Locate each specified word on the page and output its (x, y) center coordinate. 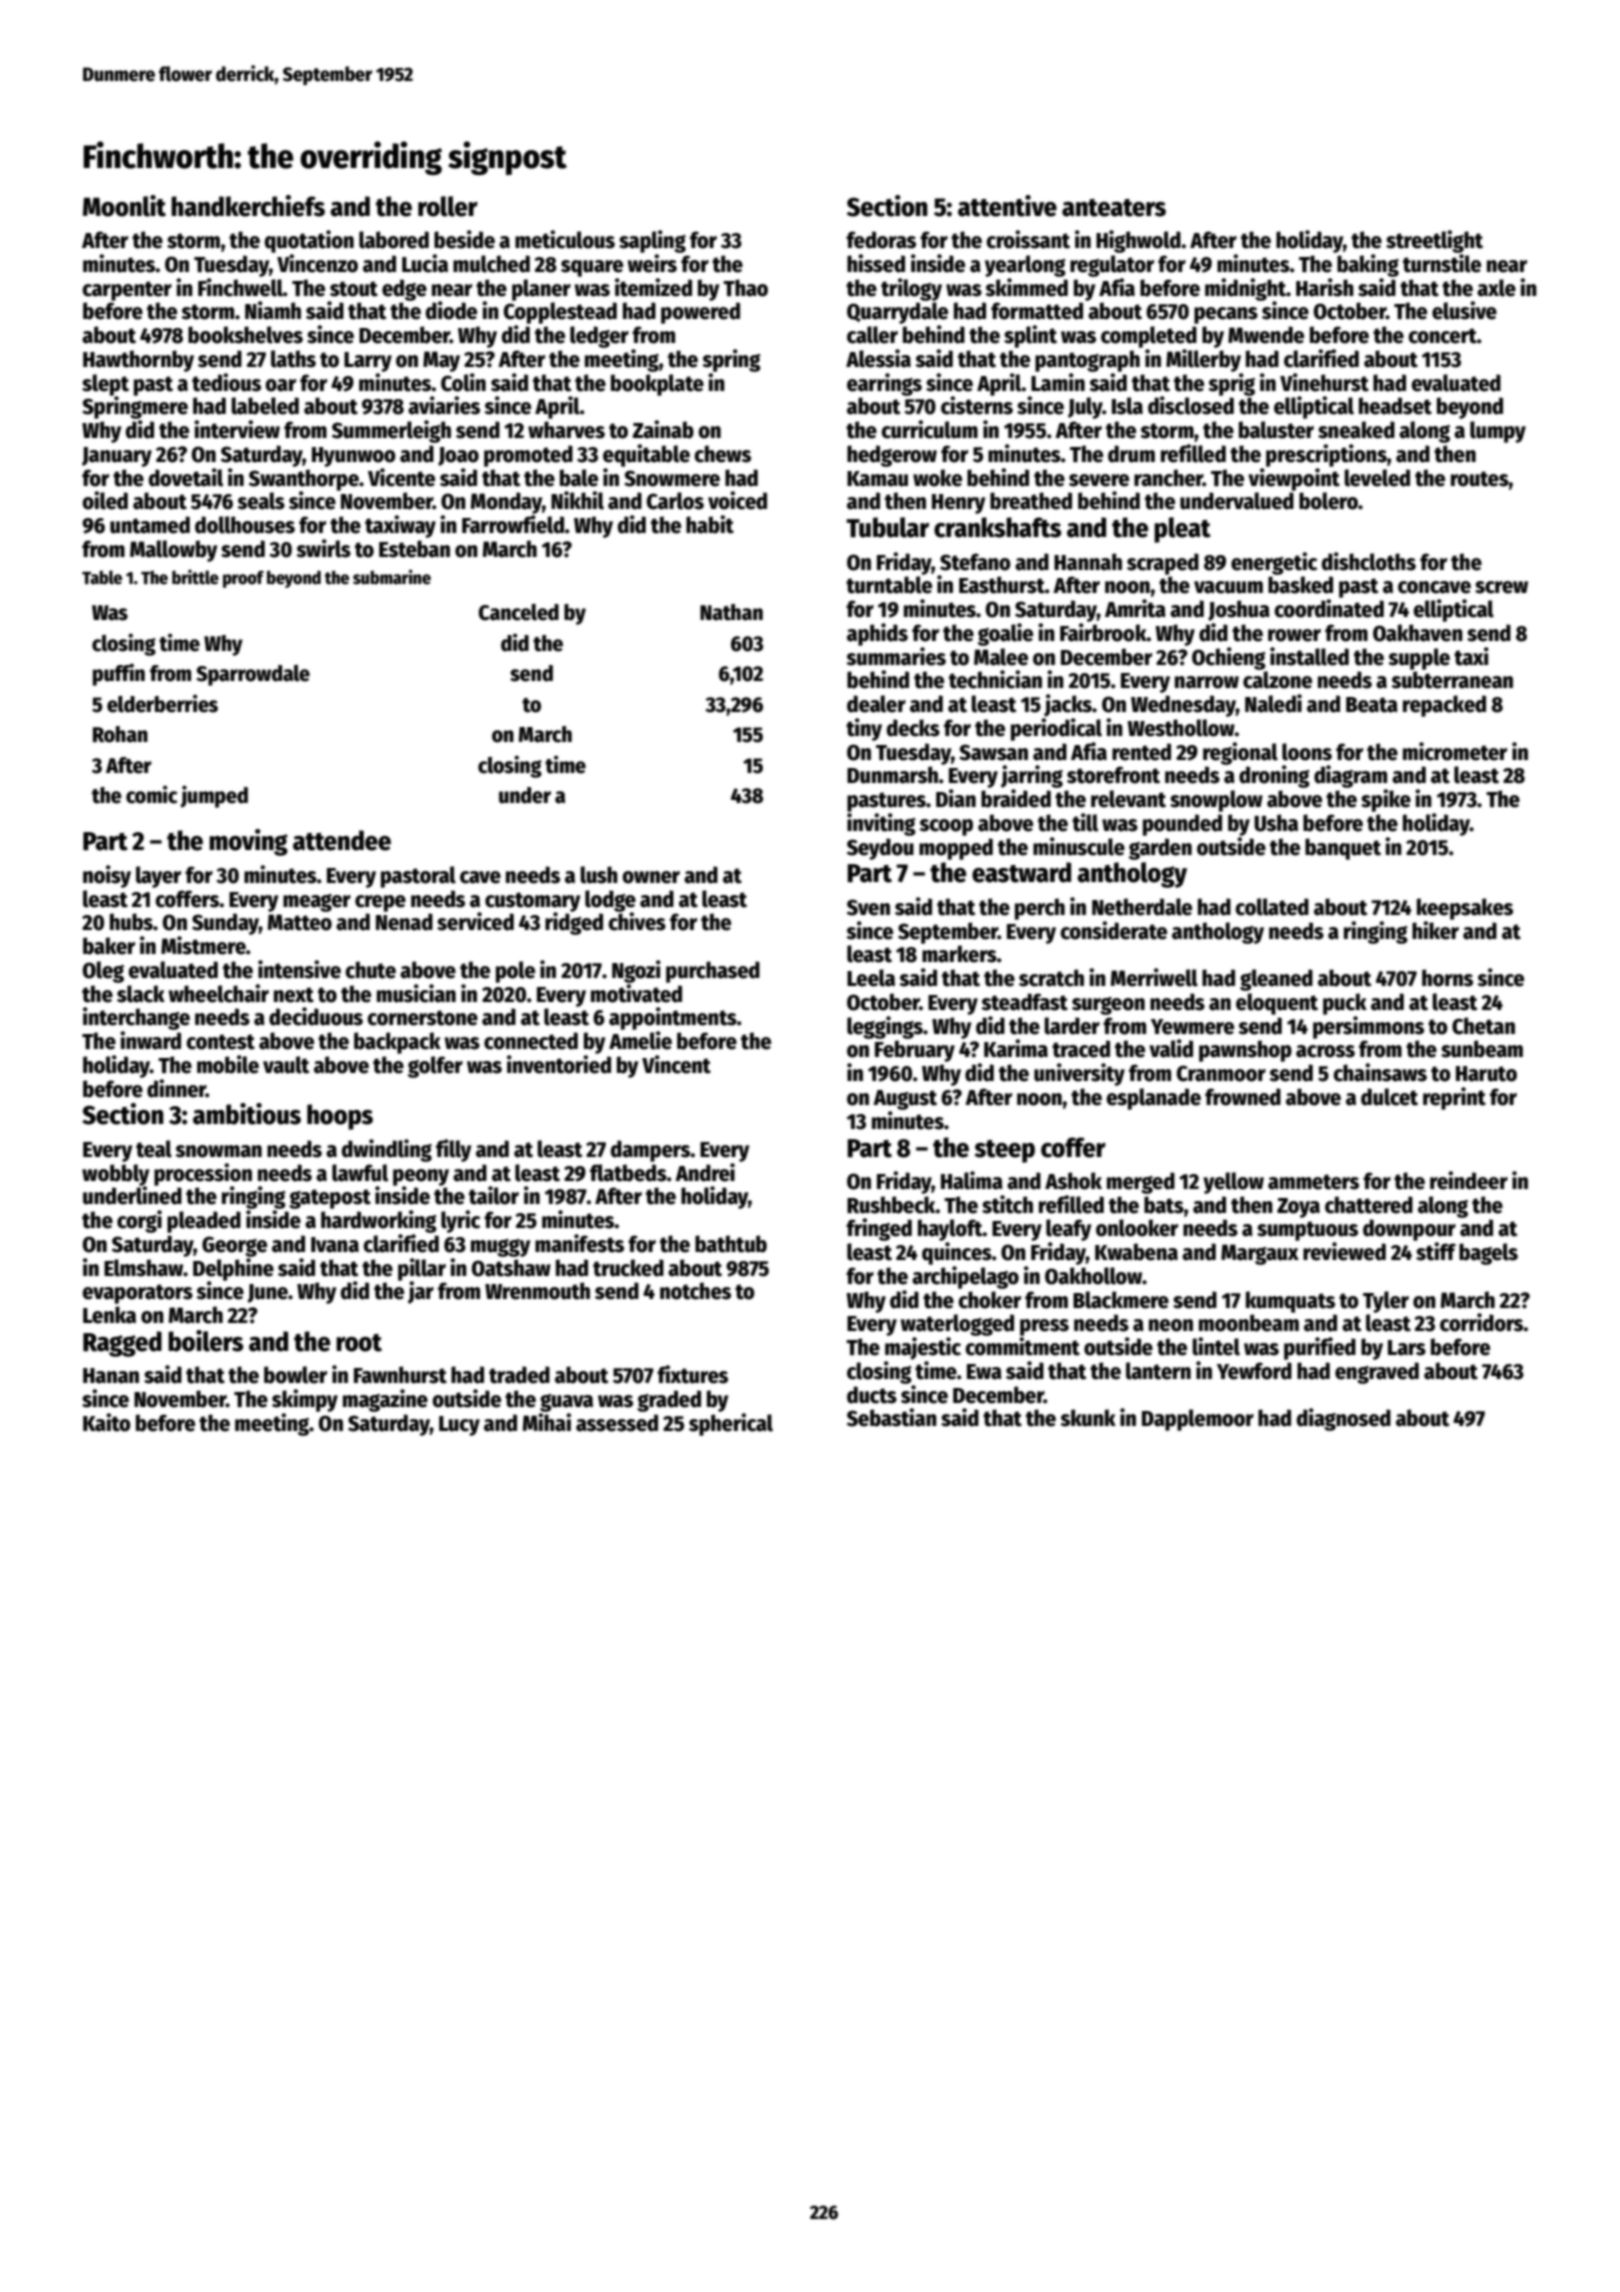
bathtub (731, 1244)
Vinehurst (1324, 382)
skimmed (1026, 287)
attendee (342, 840)
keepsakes (1465, 909)
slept (105, 385)
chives (637, 921)
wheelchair (219, 993)
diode (451, 310)
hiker (1435, 930)
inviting (881, 824)
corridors (1482, 1322)
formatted (1037, 311)
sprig (1231, 384)
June (267, 1293)
